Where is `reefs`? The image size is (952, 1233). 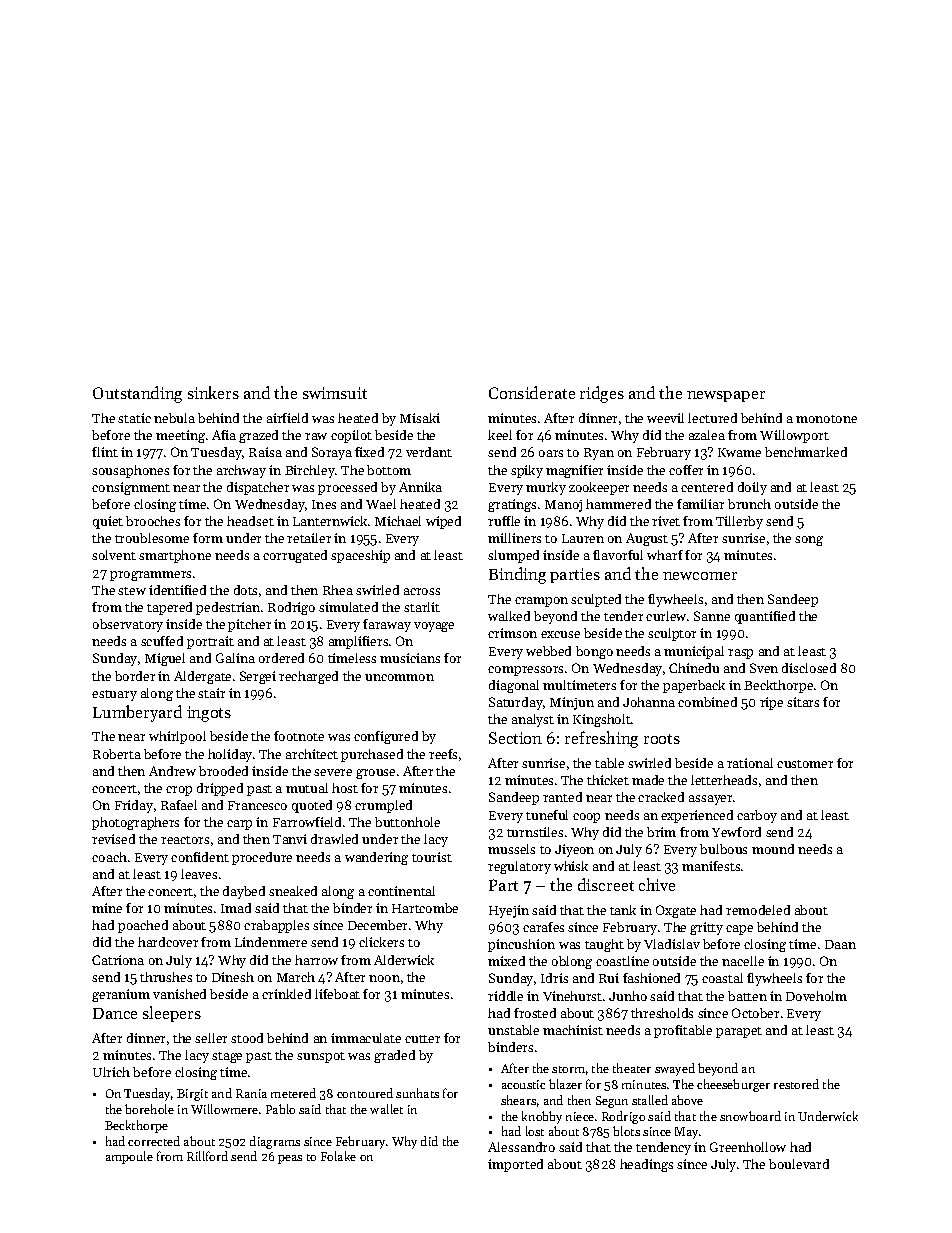 reefs is located at coordinates (443, 754).
